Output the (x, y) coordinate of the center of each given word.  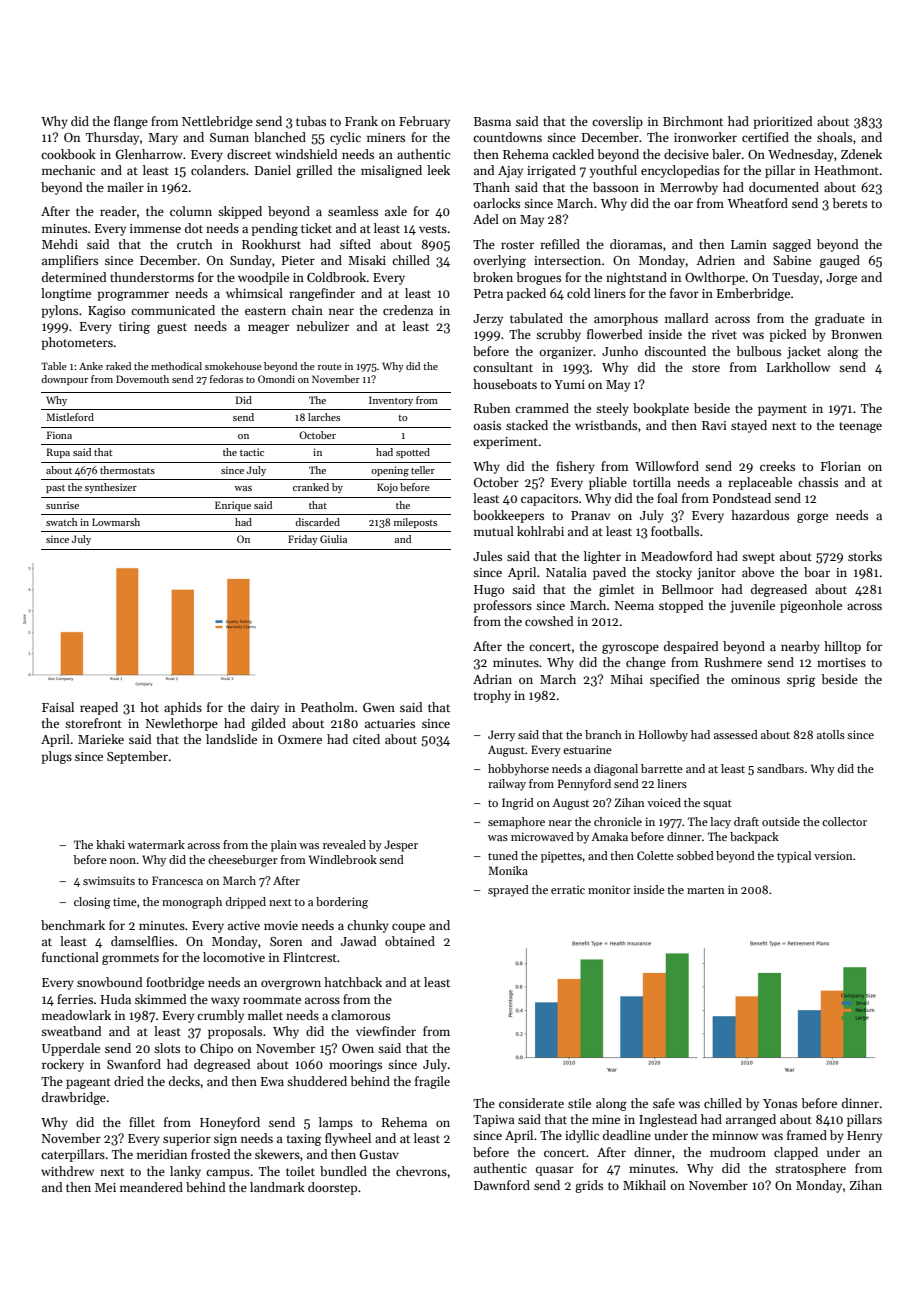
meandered (151, 1187)
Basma (492, 121)
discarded (317, 522)
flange (131, 122)
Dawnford (502, 1185)
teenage (860, 427)
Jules (487, 556)
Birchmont (693, 121)
